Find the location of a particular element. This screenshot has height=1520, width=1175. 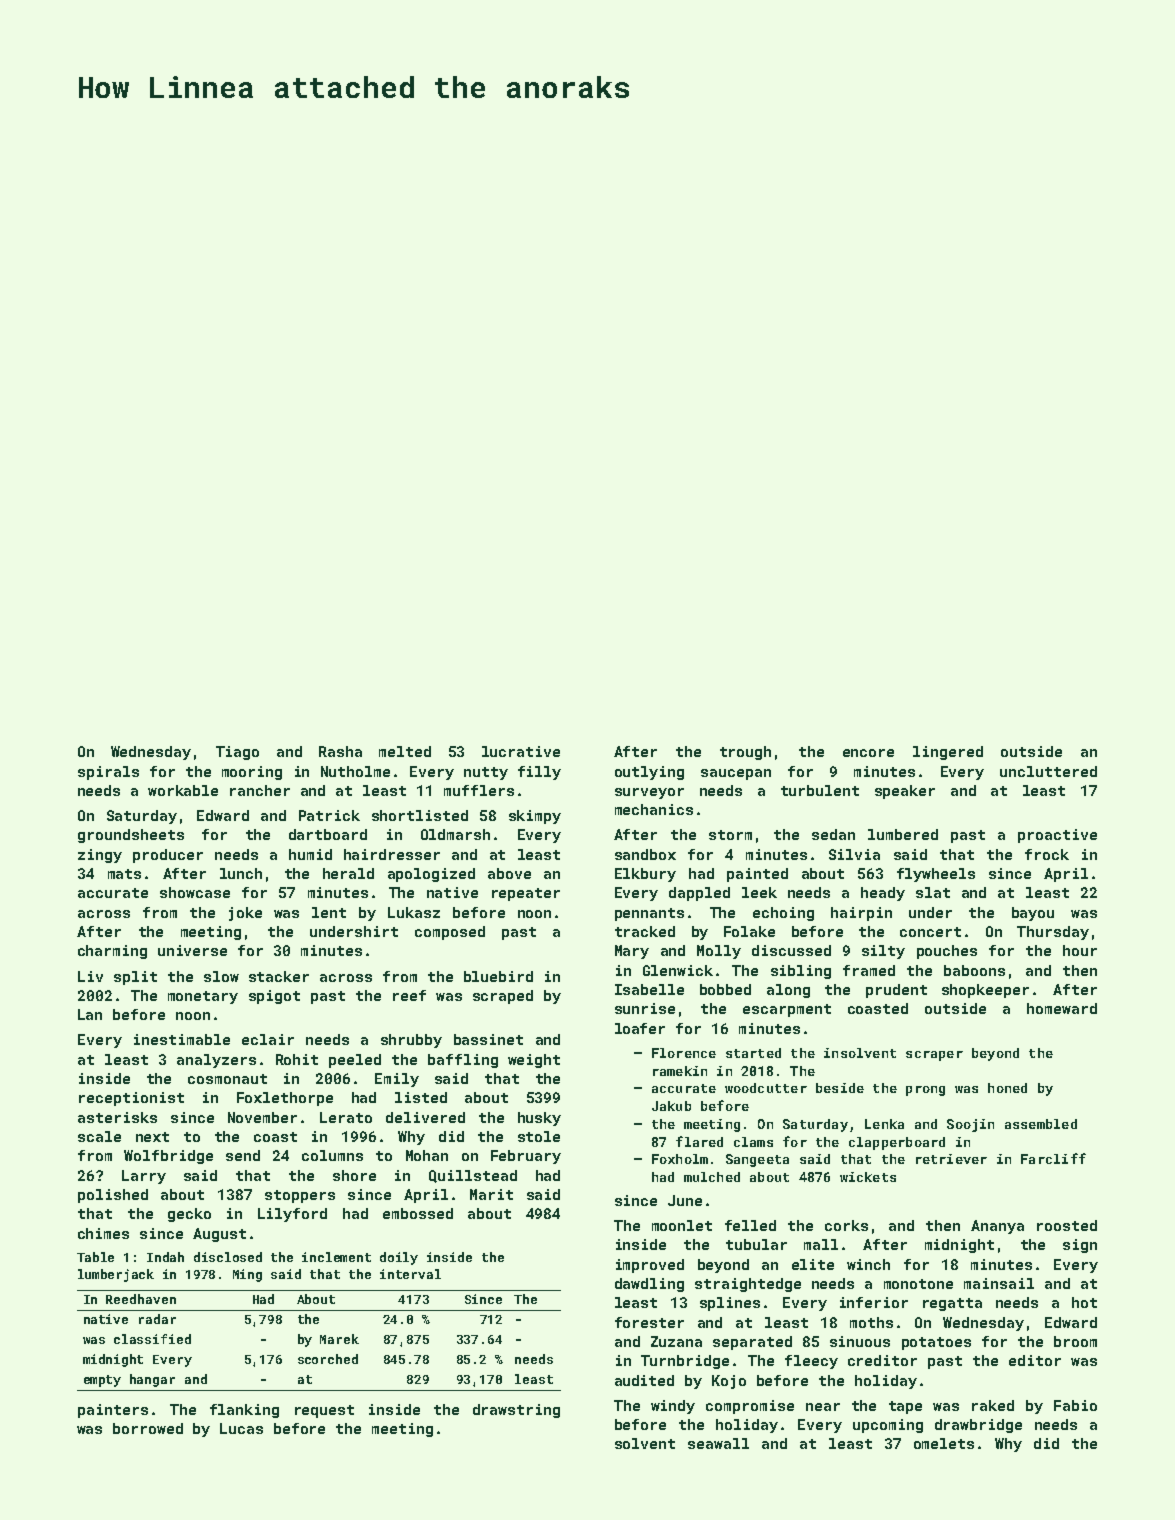

borrowed is located at coordinates (148, 1428).
